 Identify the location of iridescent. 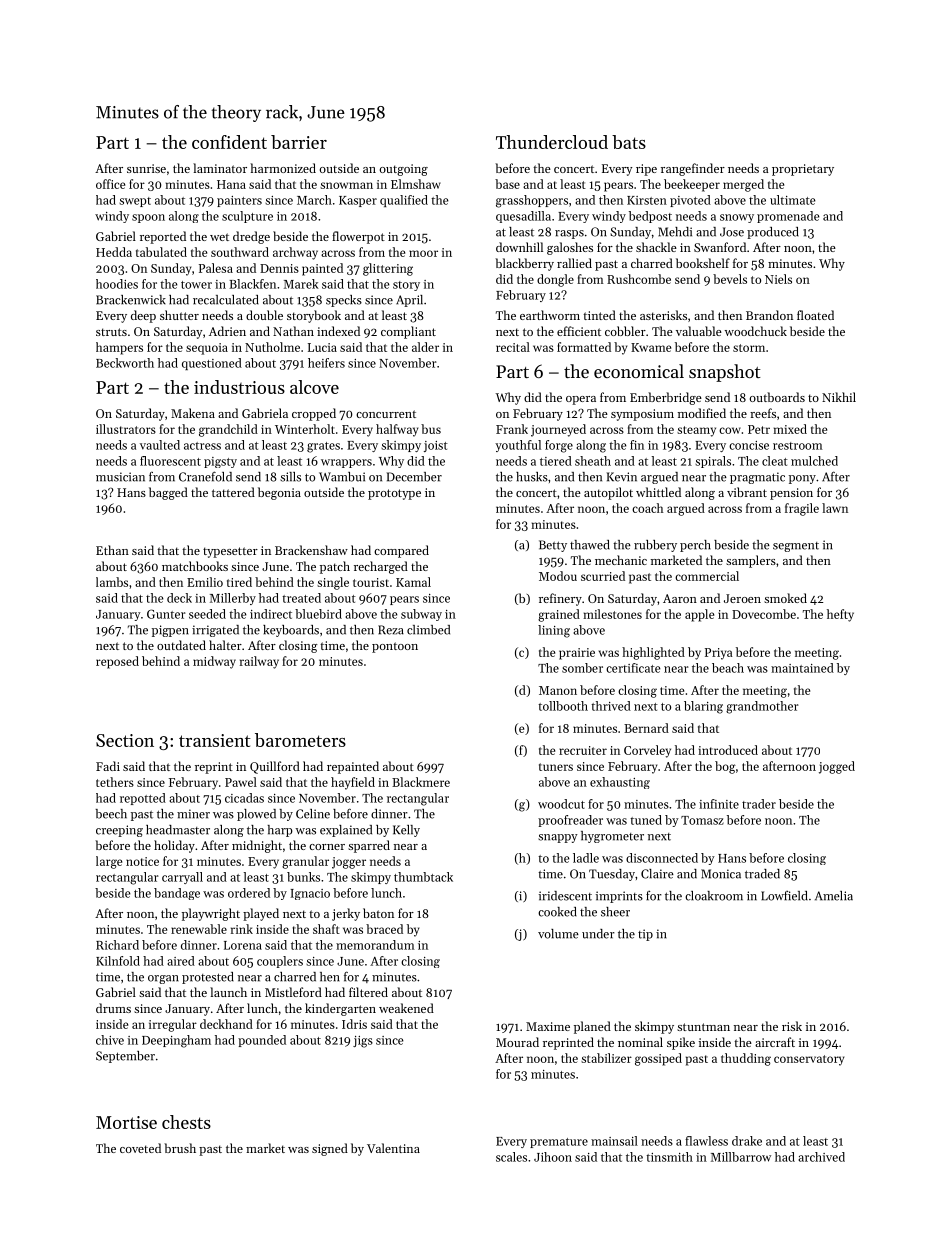
(565, 896).
